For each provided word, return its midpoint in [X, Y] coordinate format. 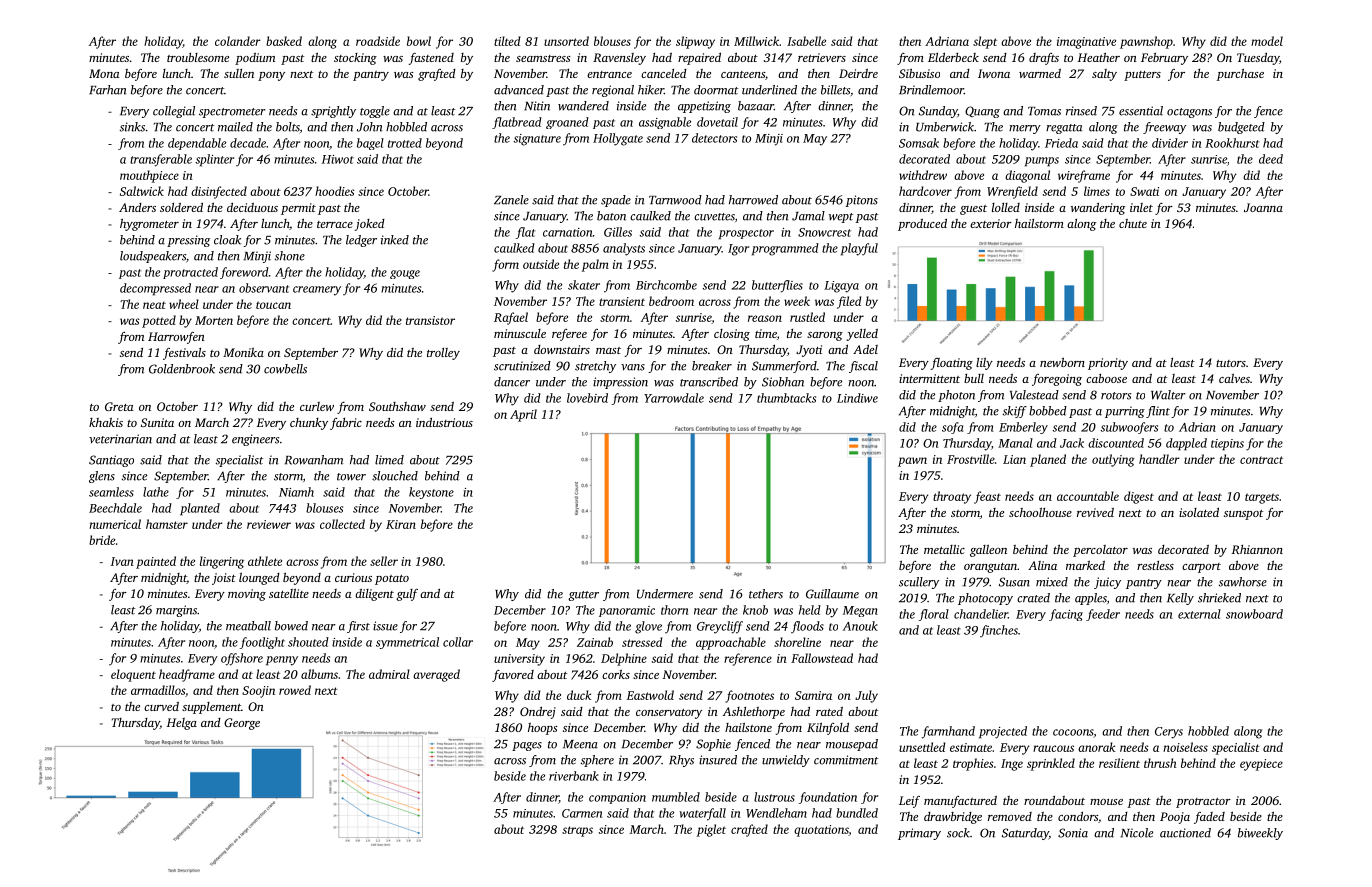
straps [577, 831]
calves [1234, 378]
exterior [991, 223]
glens [102, 477]
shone [290, 256]
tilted [507, 41]
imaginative [1086, 43]
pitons [862, 201]
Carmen [582, 813]
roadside [378, 41]
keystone [431, 493]
